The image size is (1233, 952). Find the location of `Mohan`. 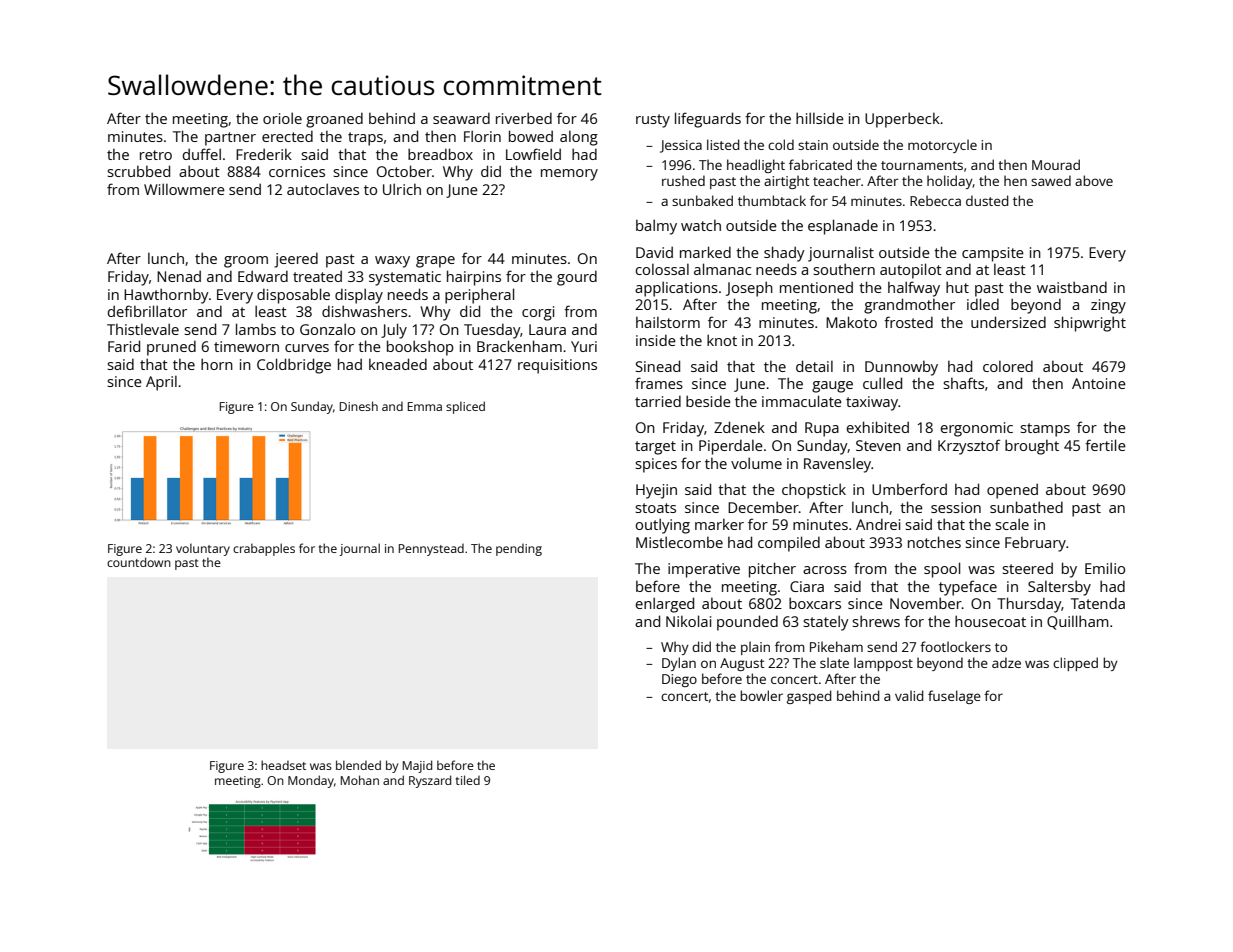

Mohan is located at coordinates (360, 780).
